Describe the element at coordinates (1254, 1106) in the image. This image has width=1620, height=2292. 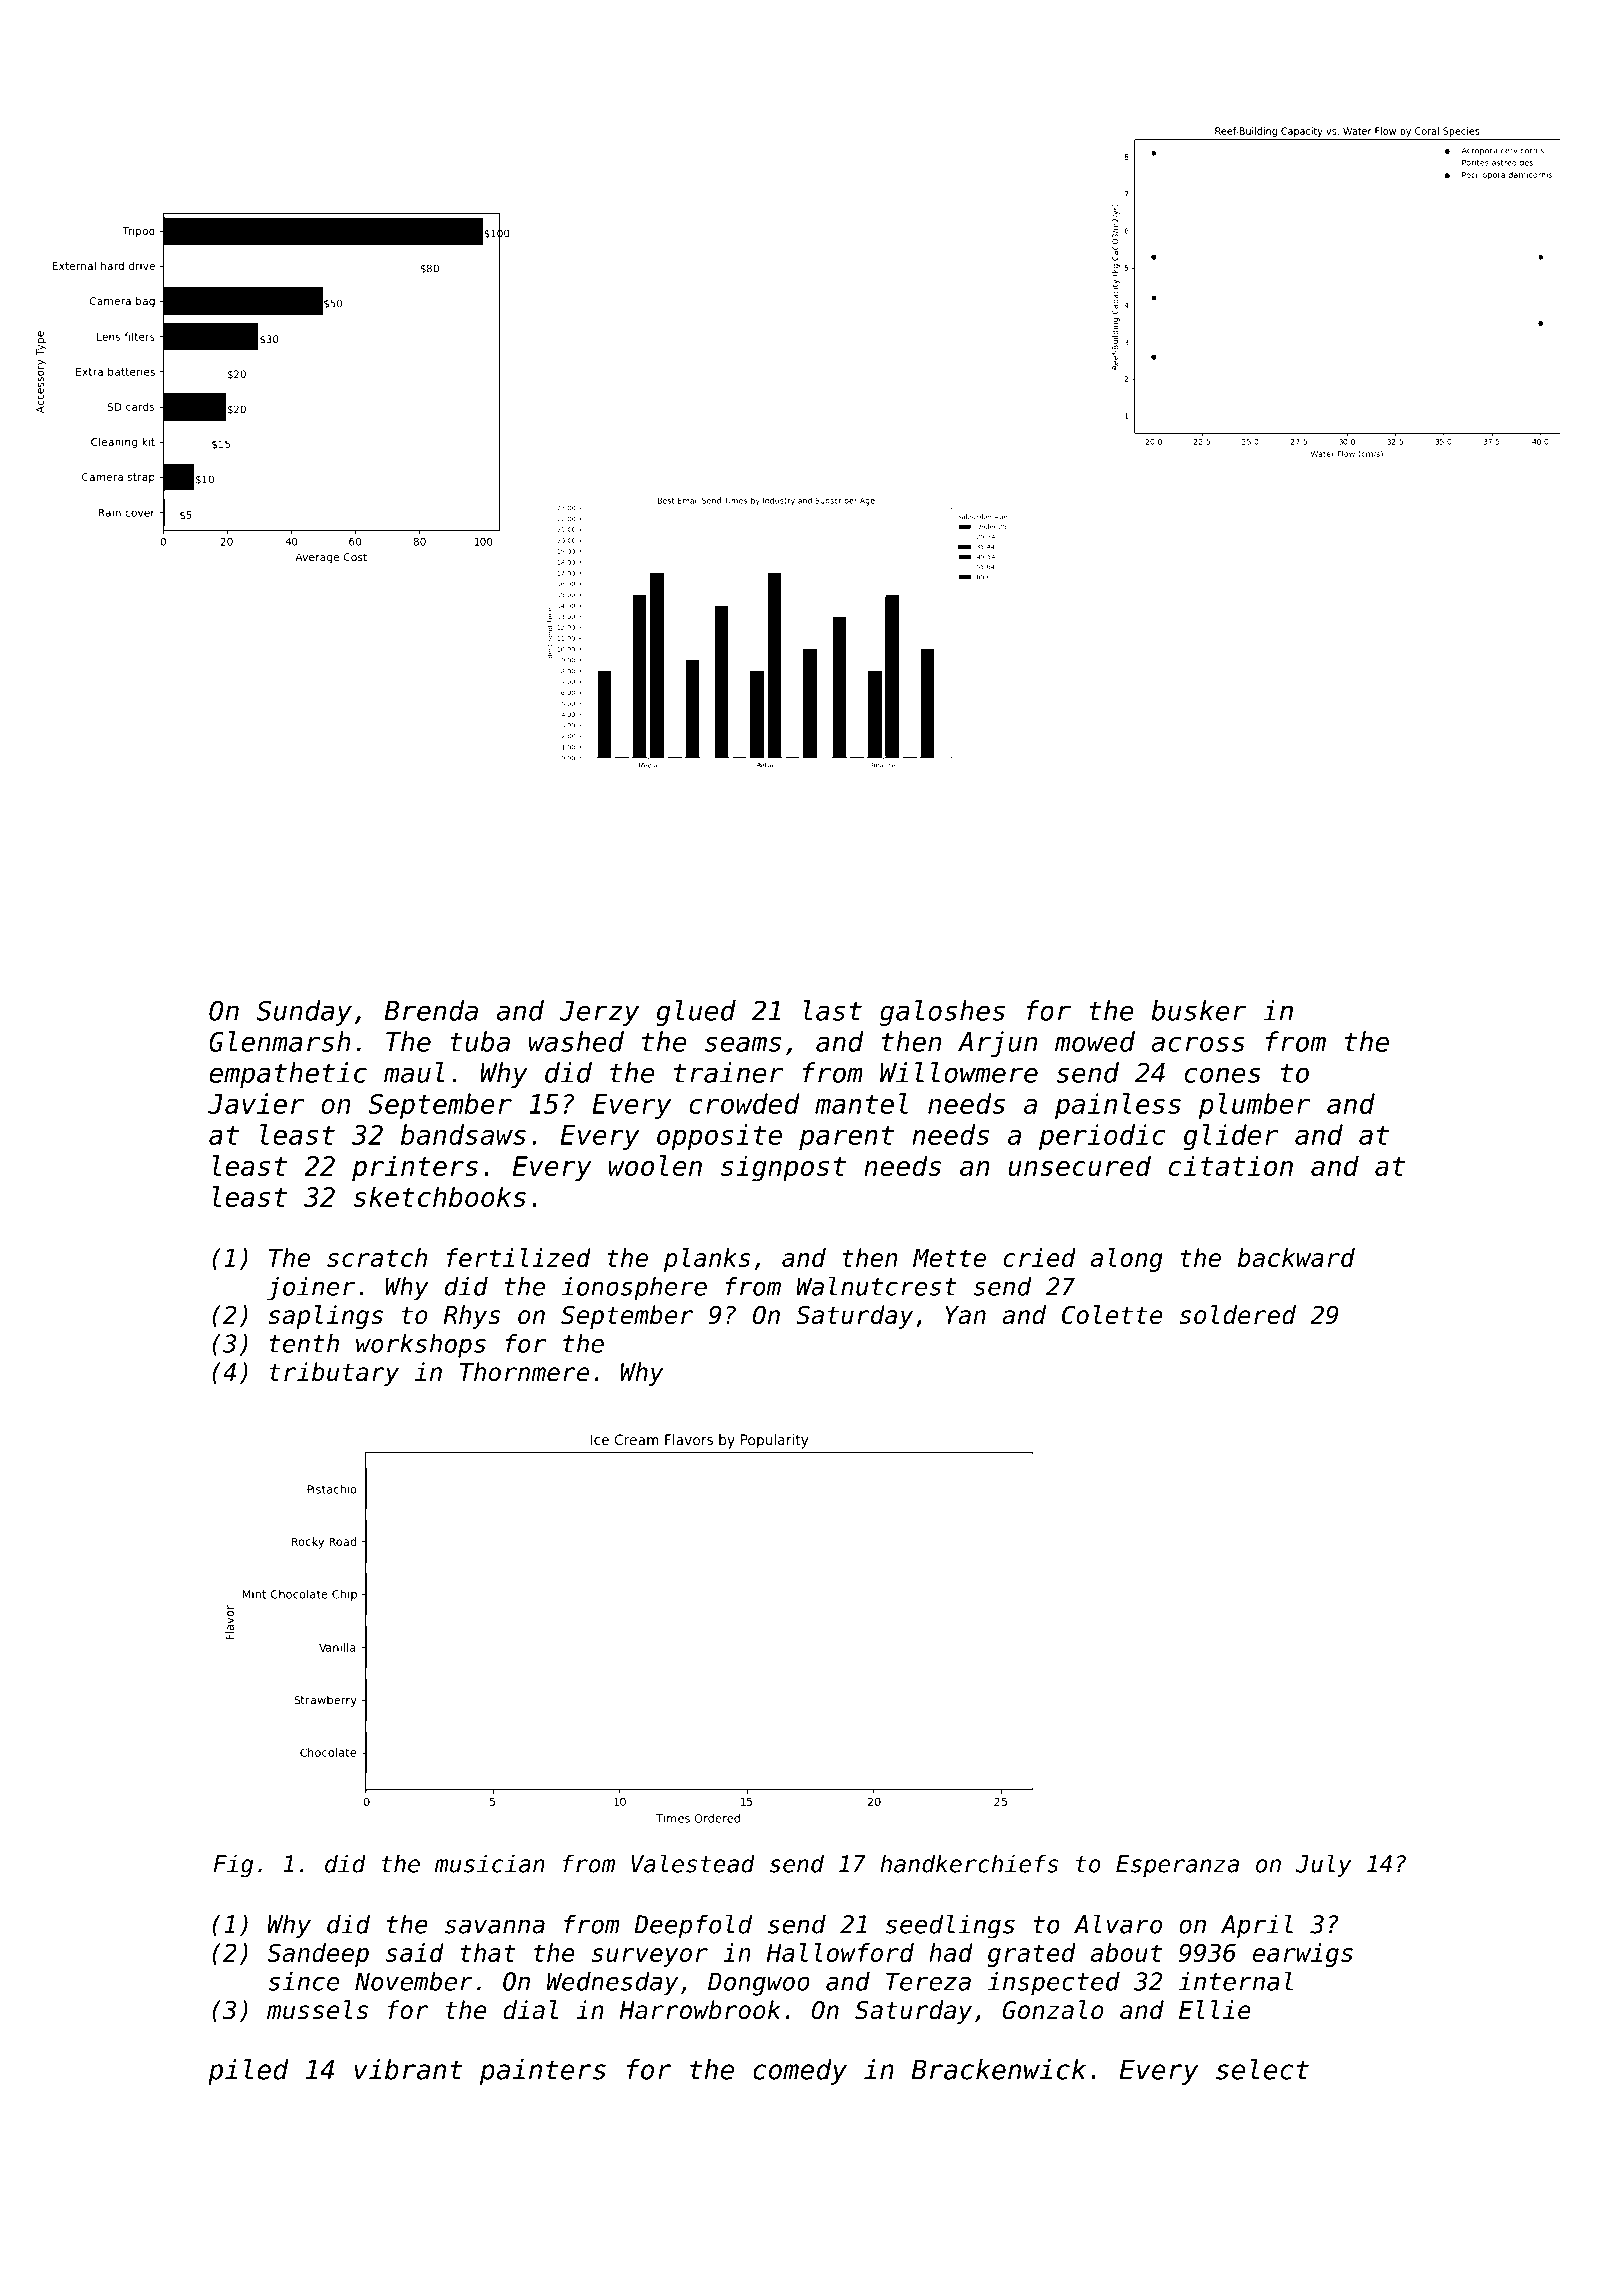
I see `plumber` at that location.
